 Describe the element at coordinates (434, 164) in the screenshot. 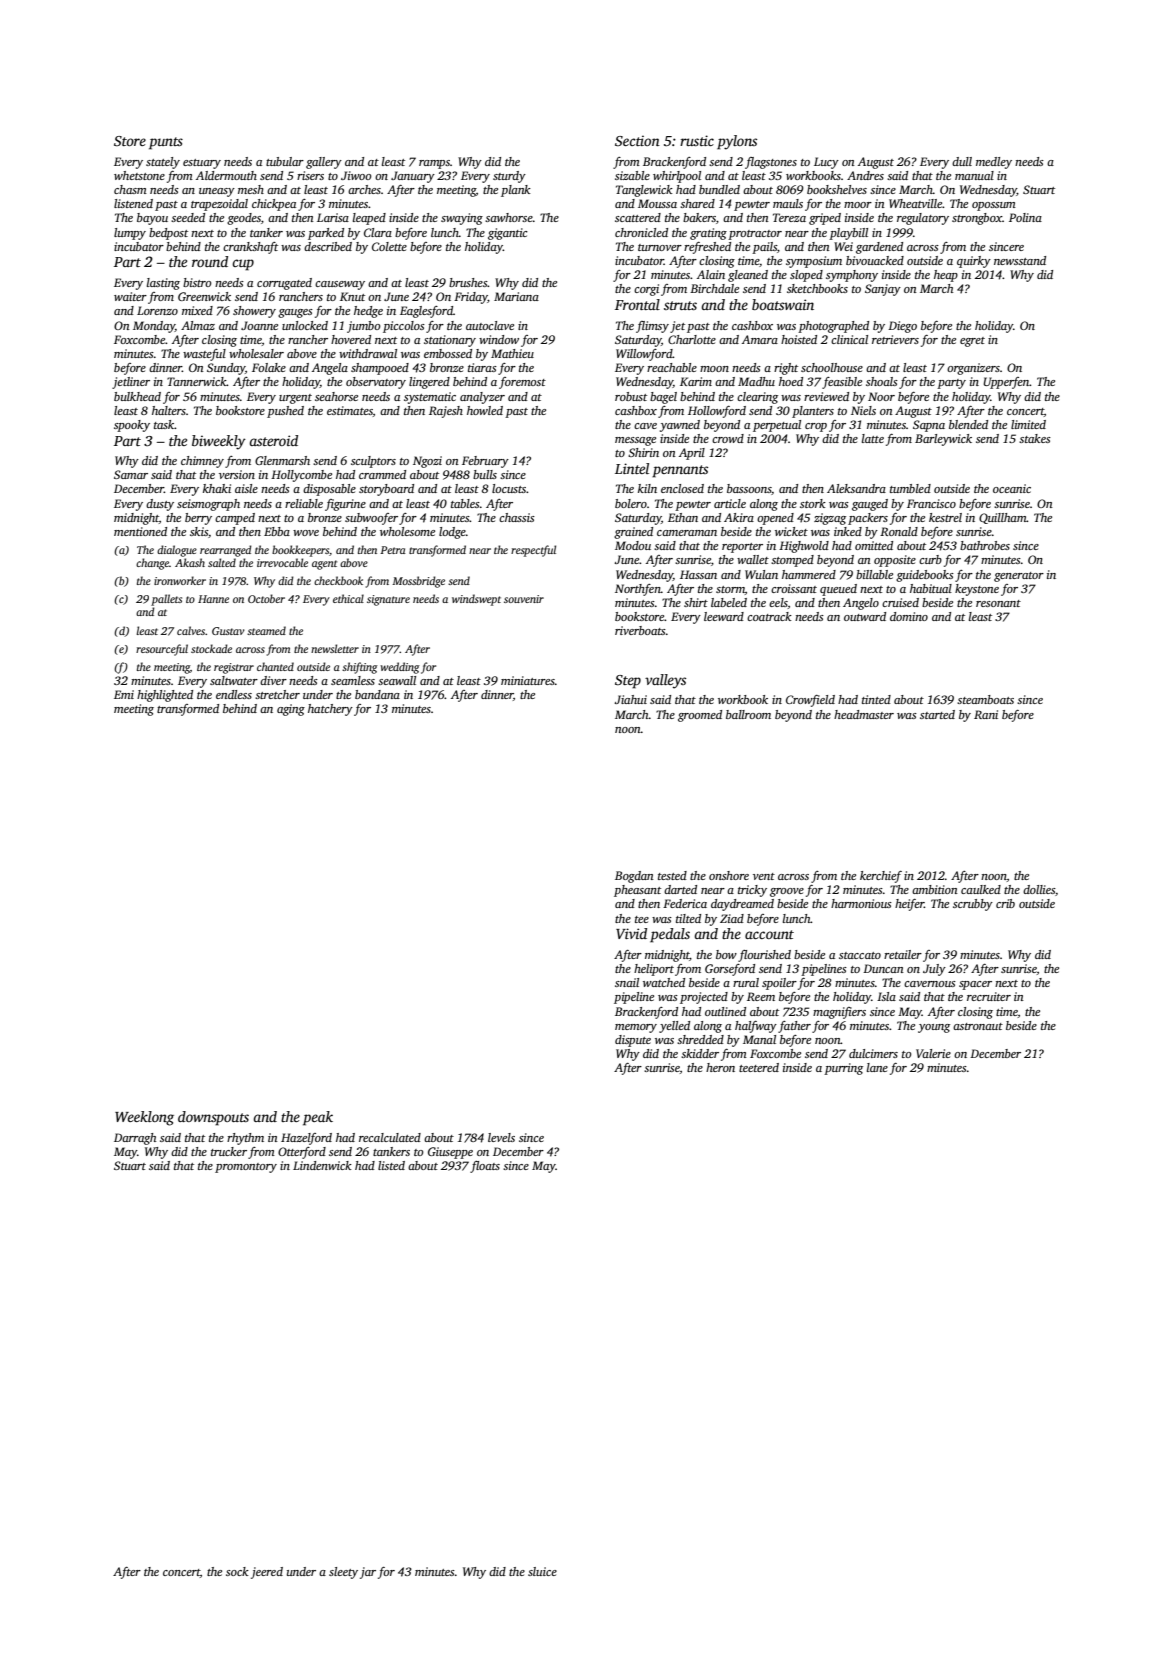

I see `ramps` at that location.
